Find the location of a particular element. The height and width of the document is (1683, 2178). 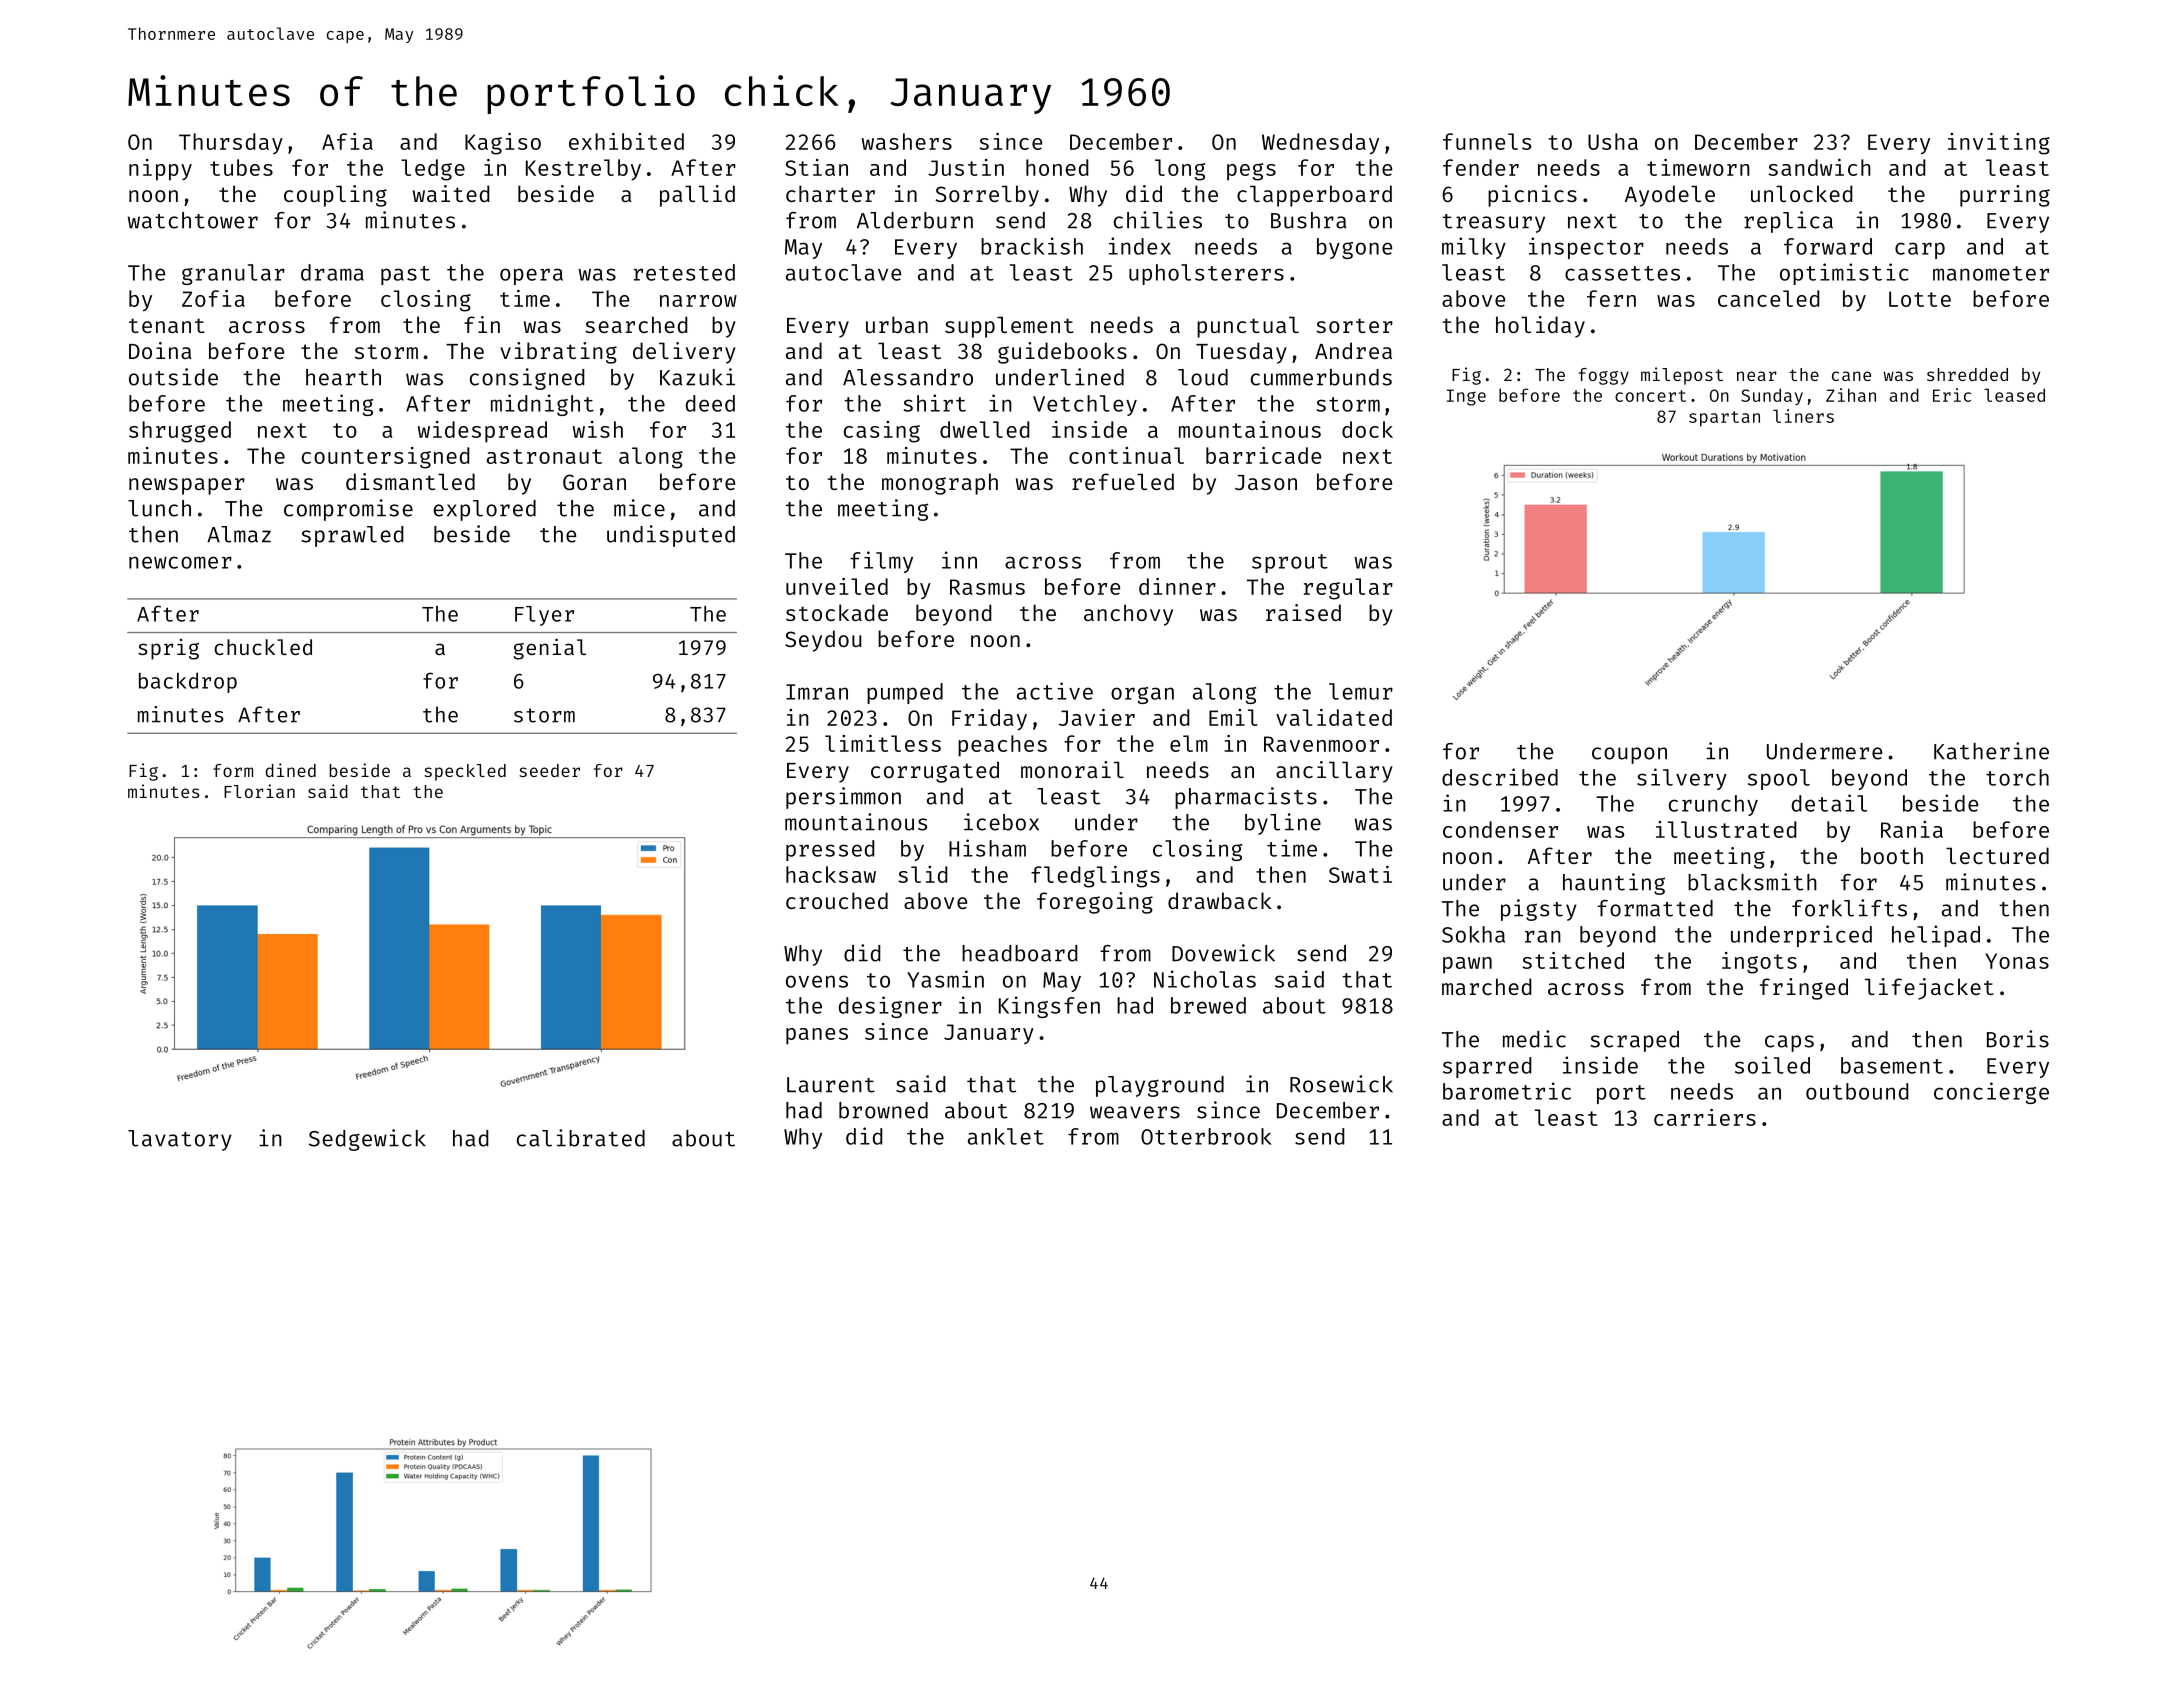

lectured is located at coordinates (1997, 855).
